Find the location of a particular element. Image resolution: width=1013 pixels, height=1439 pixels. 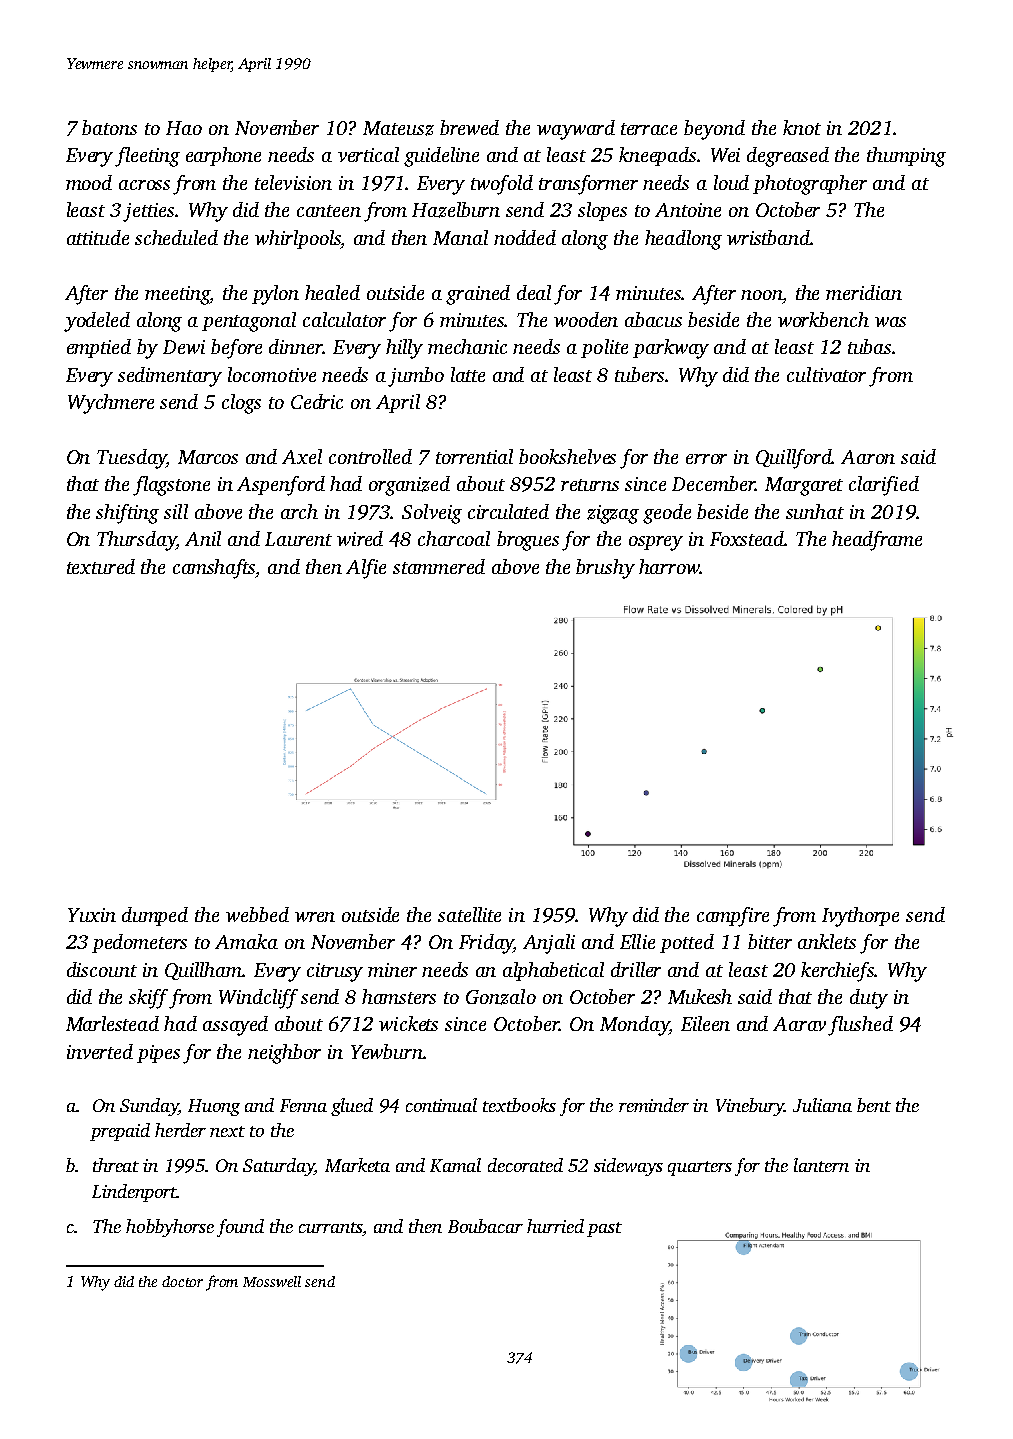

was is located at coordinates (890, 322).
